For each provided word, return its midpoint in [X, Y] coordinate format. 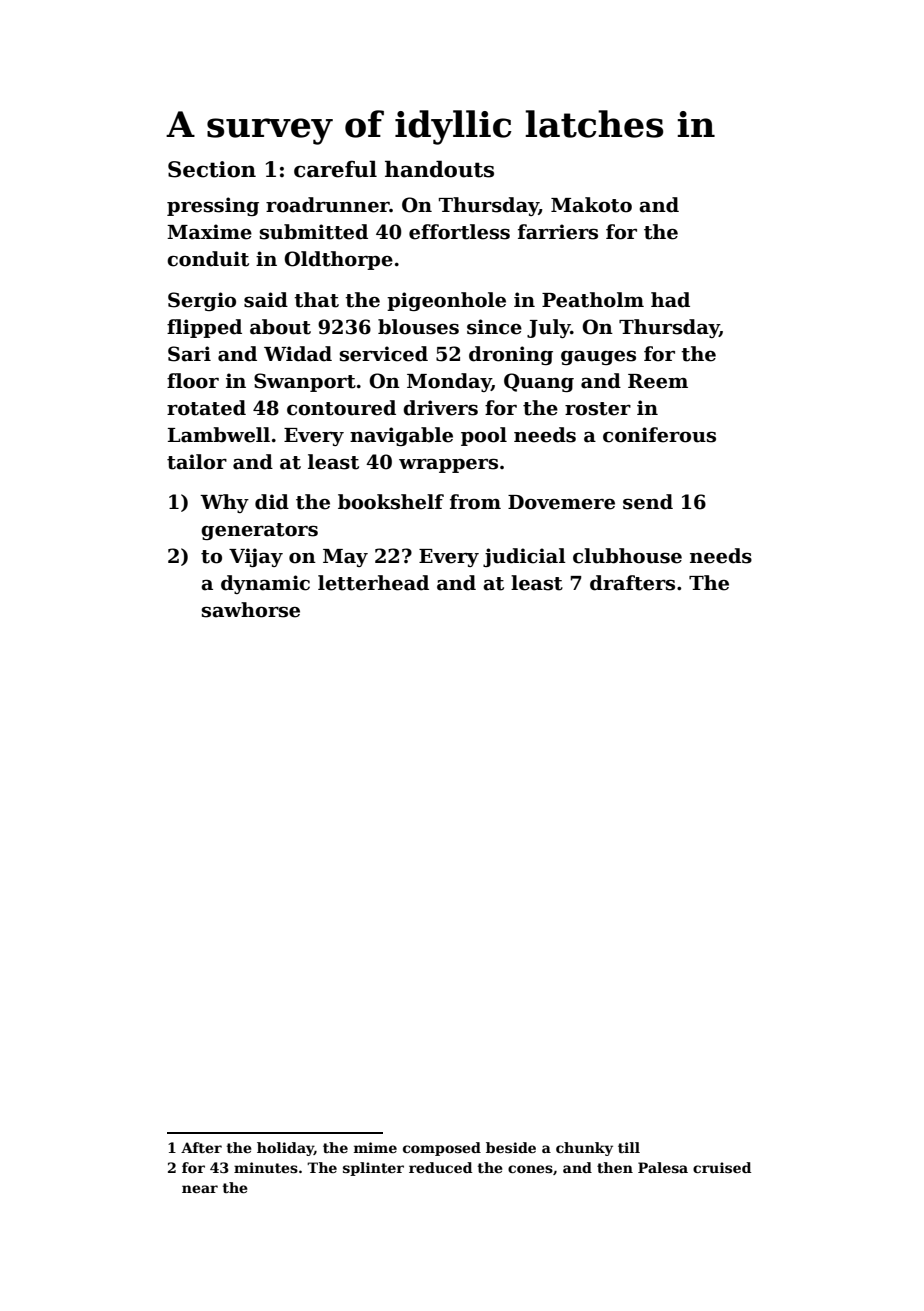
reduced [440, 1167]
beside [511, 1147]
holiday [285, 1149]
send [648, 502]
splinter [373, 1169]
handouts [439, 169]
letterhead [373, 583]
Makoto [591, 205]
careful [335, 169]
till [629, 1147]
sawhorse [251, 610]
